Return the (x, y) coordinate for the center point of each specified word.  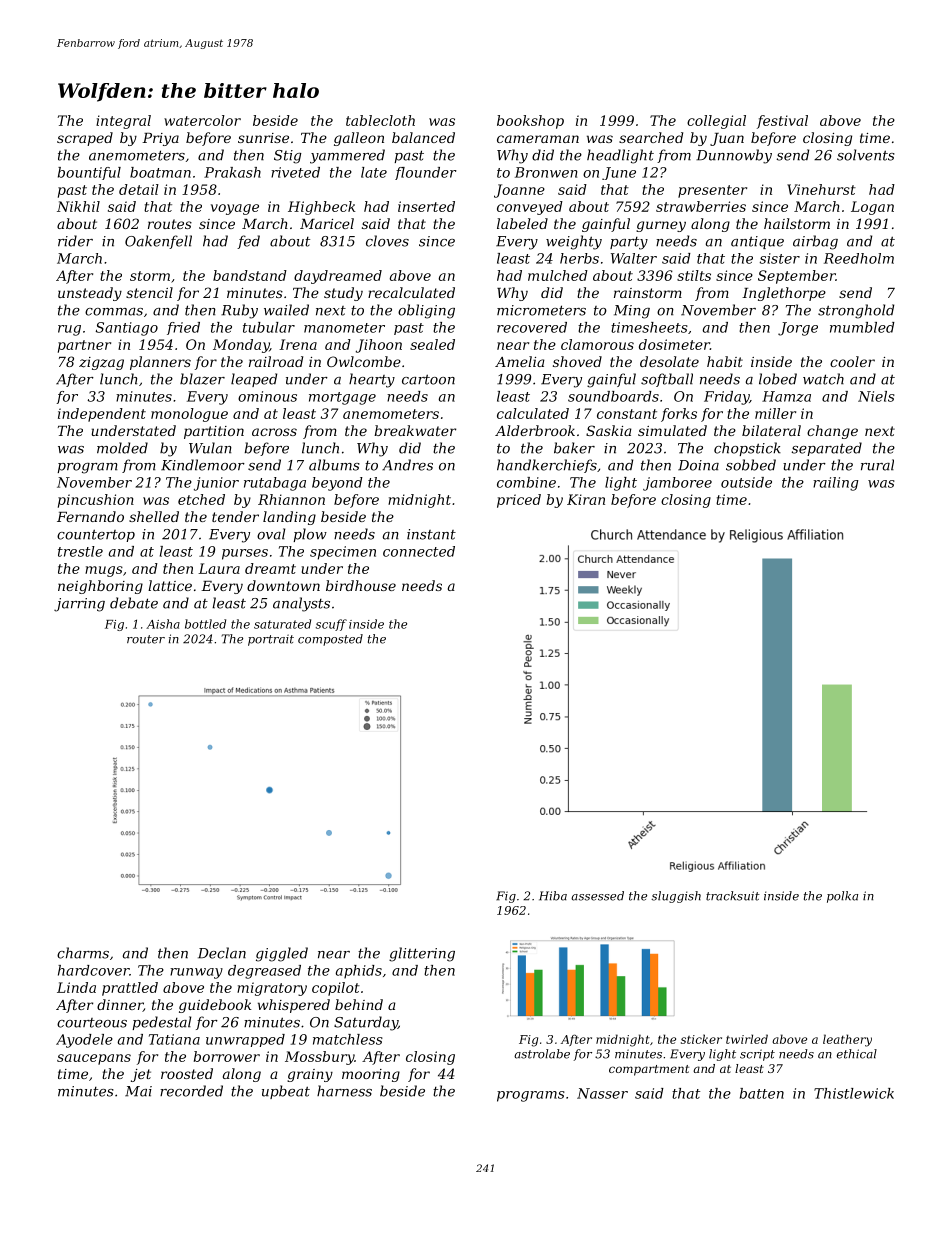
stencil (149, 292)
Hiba (553, 896)
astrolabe (542, 1054)
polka (842, 897)
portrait (271, 640)
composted (330, 640)
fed (248, 242)
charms (83, 953)
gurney (661, 226)
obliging (426, 311)
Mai (138, 1091)
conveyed (530, 208)
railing (835, 484)
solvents (866, 155)
